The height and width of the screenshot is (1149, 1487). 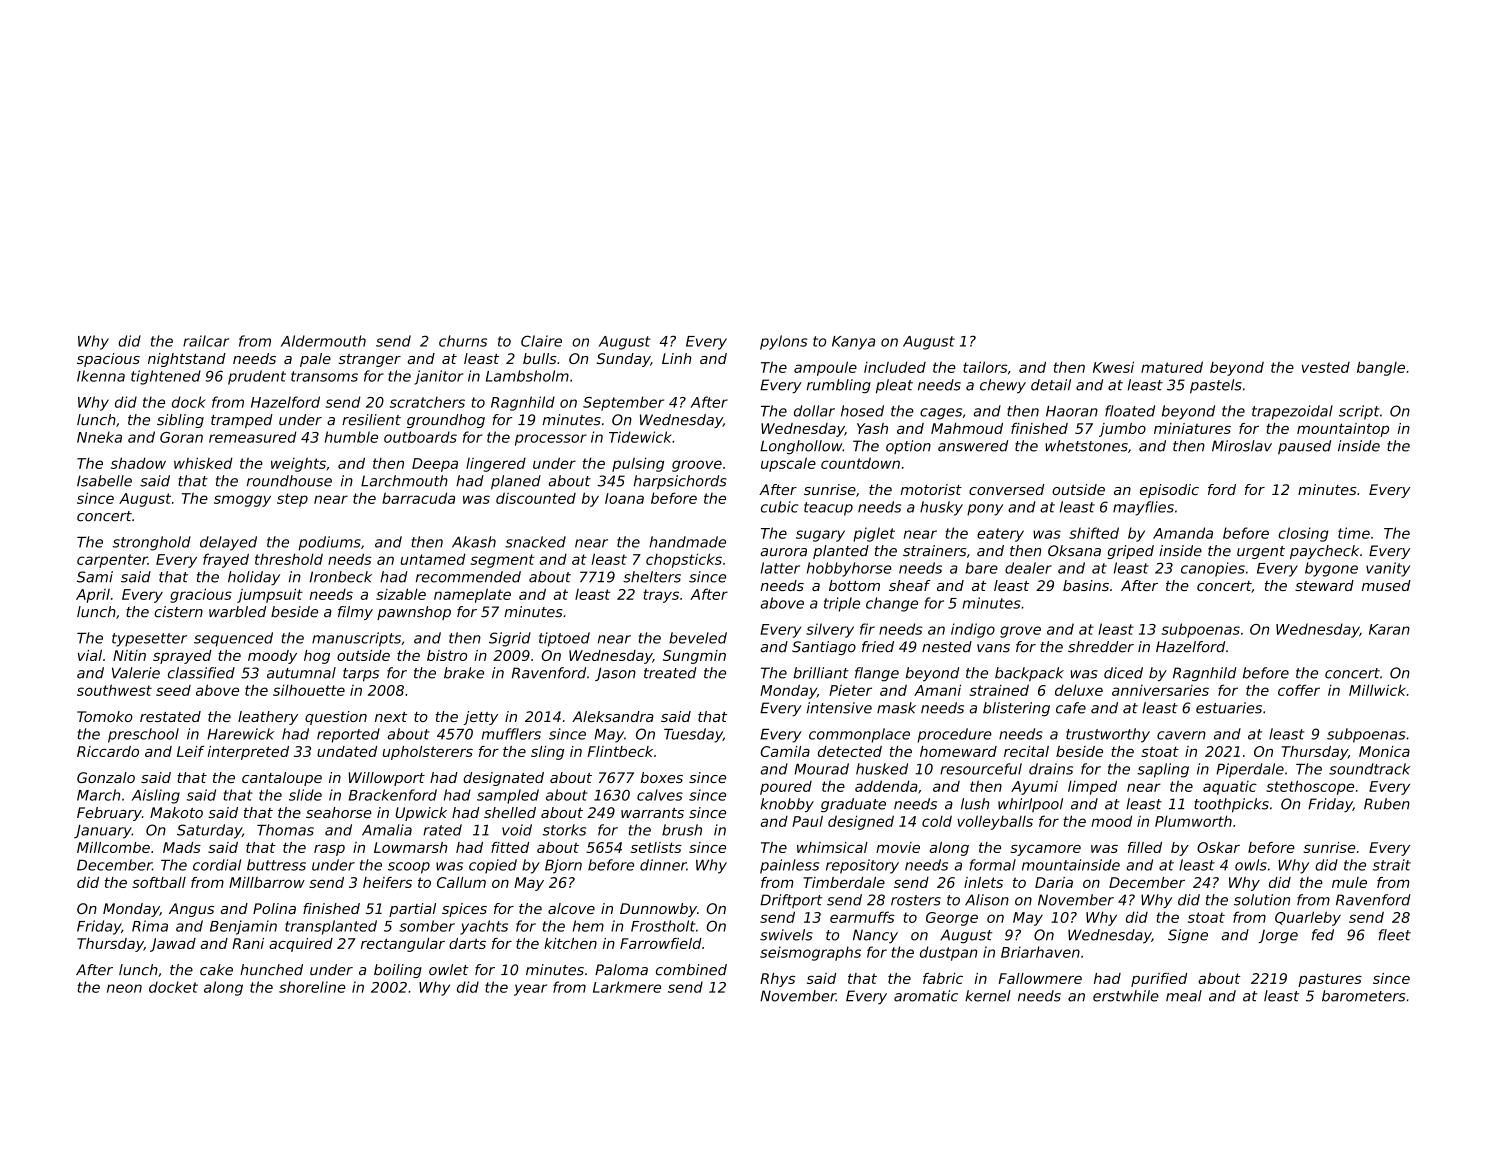 I want to click on cages, so click(x=941, y=414).
